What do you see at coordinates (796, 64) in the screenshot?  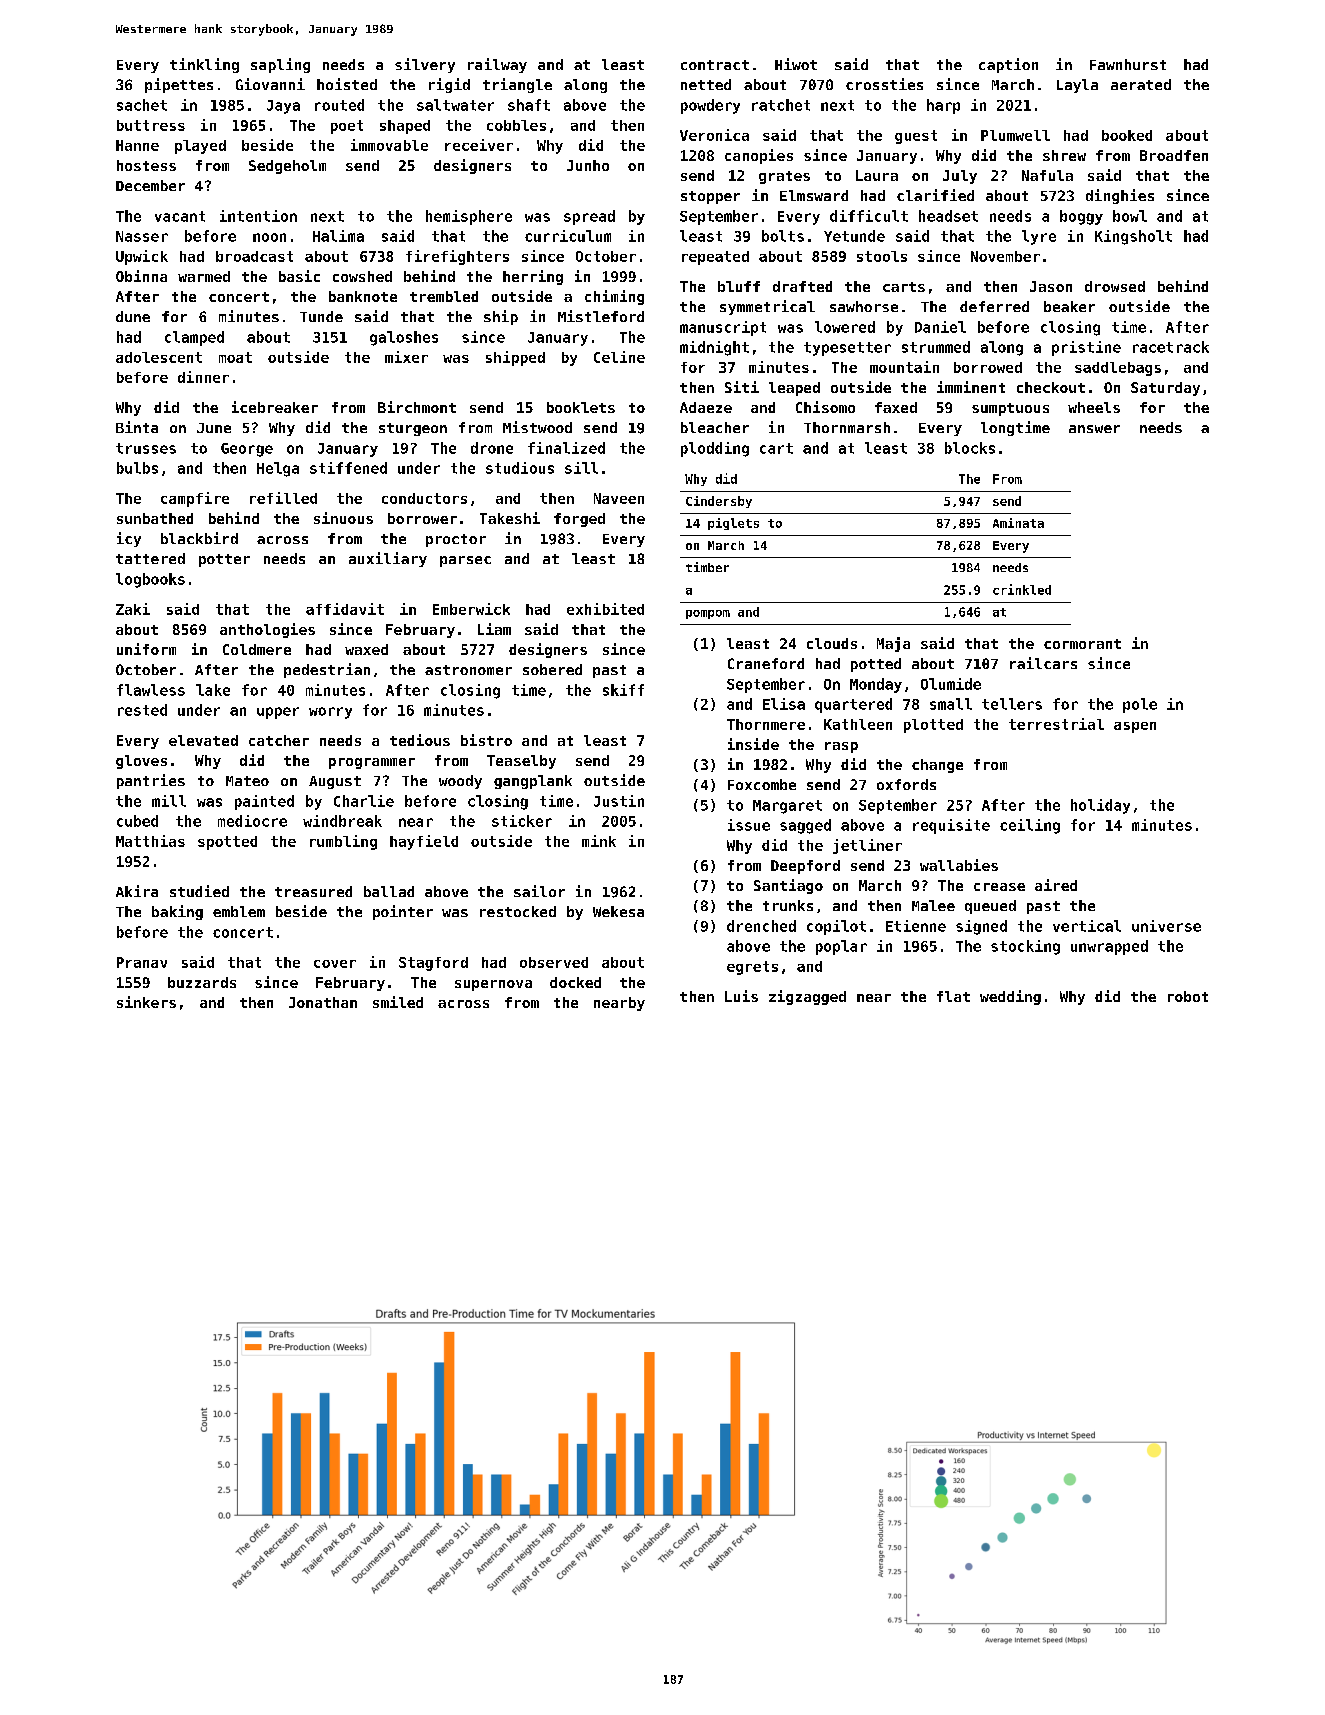 I see `Hiwot` at bounding box center [796, 64].
